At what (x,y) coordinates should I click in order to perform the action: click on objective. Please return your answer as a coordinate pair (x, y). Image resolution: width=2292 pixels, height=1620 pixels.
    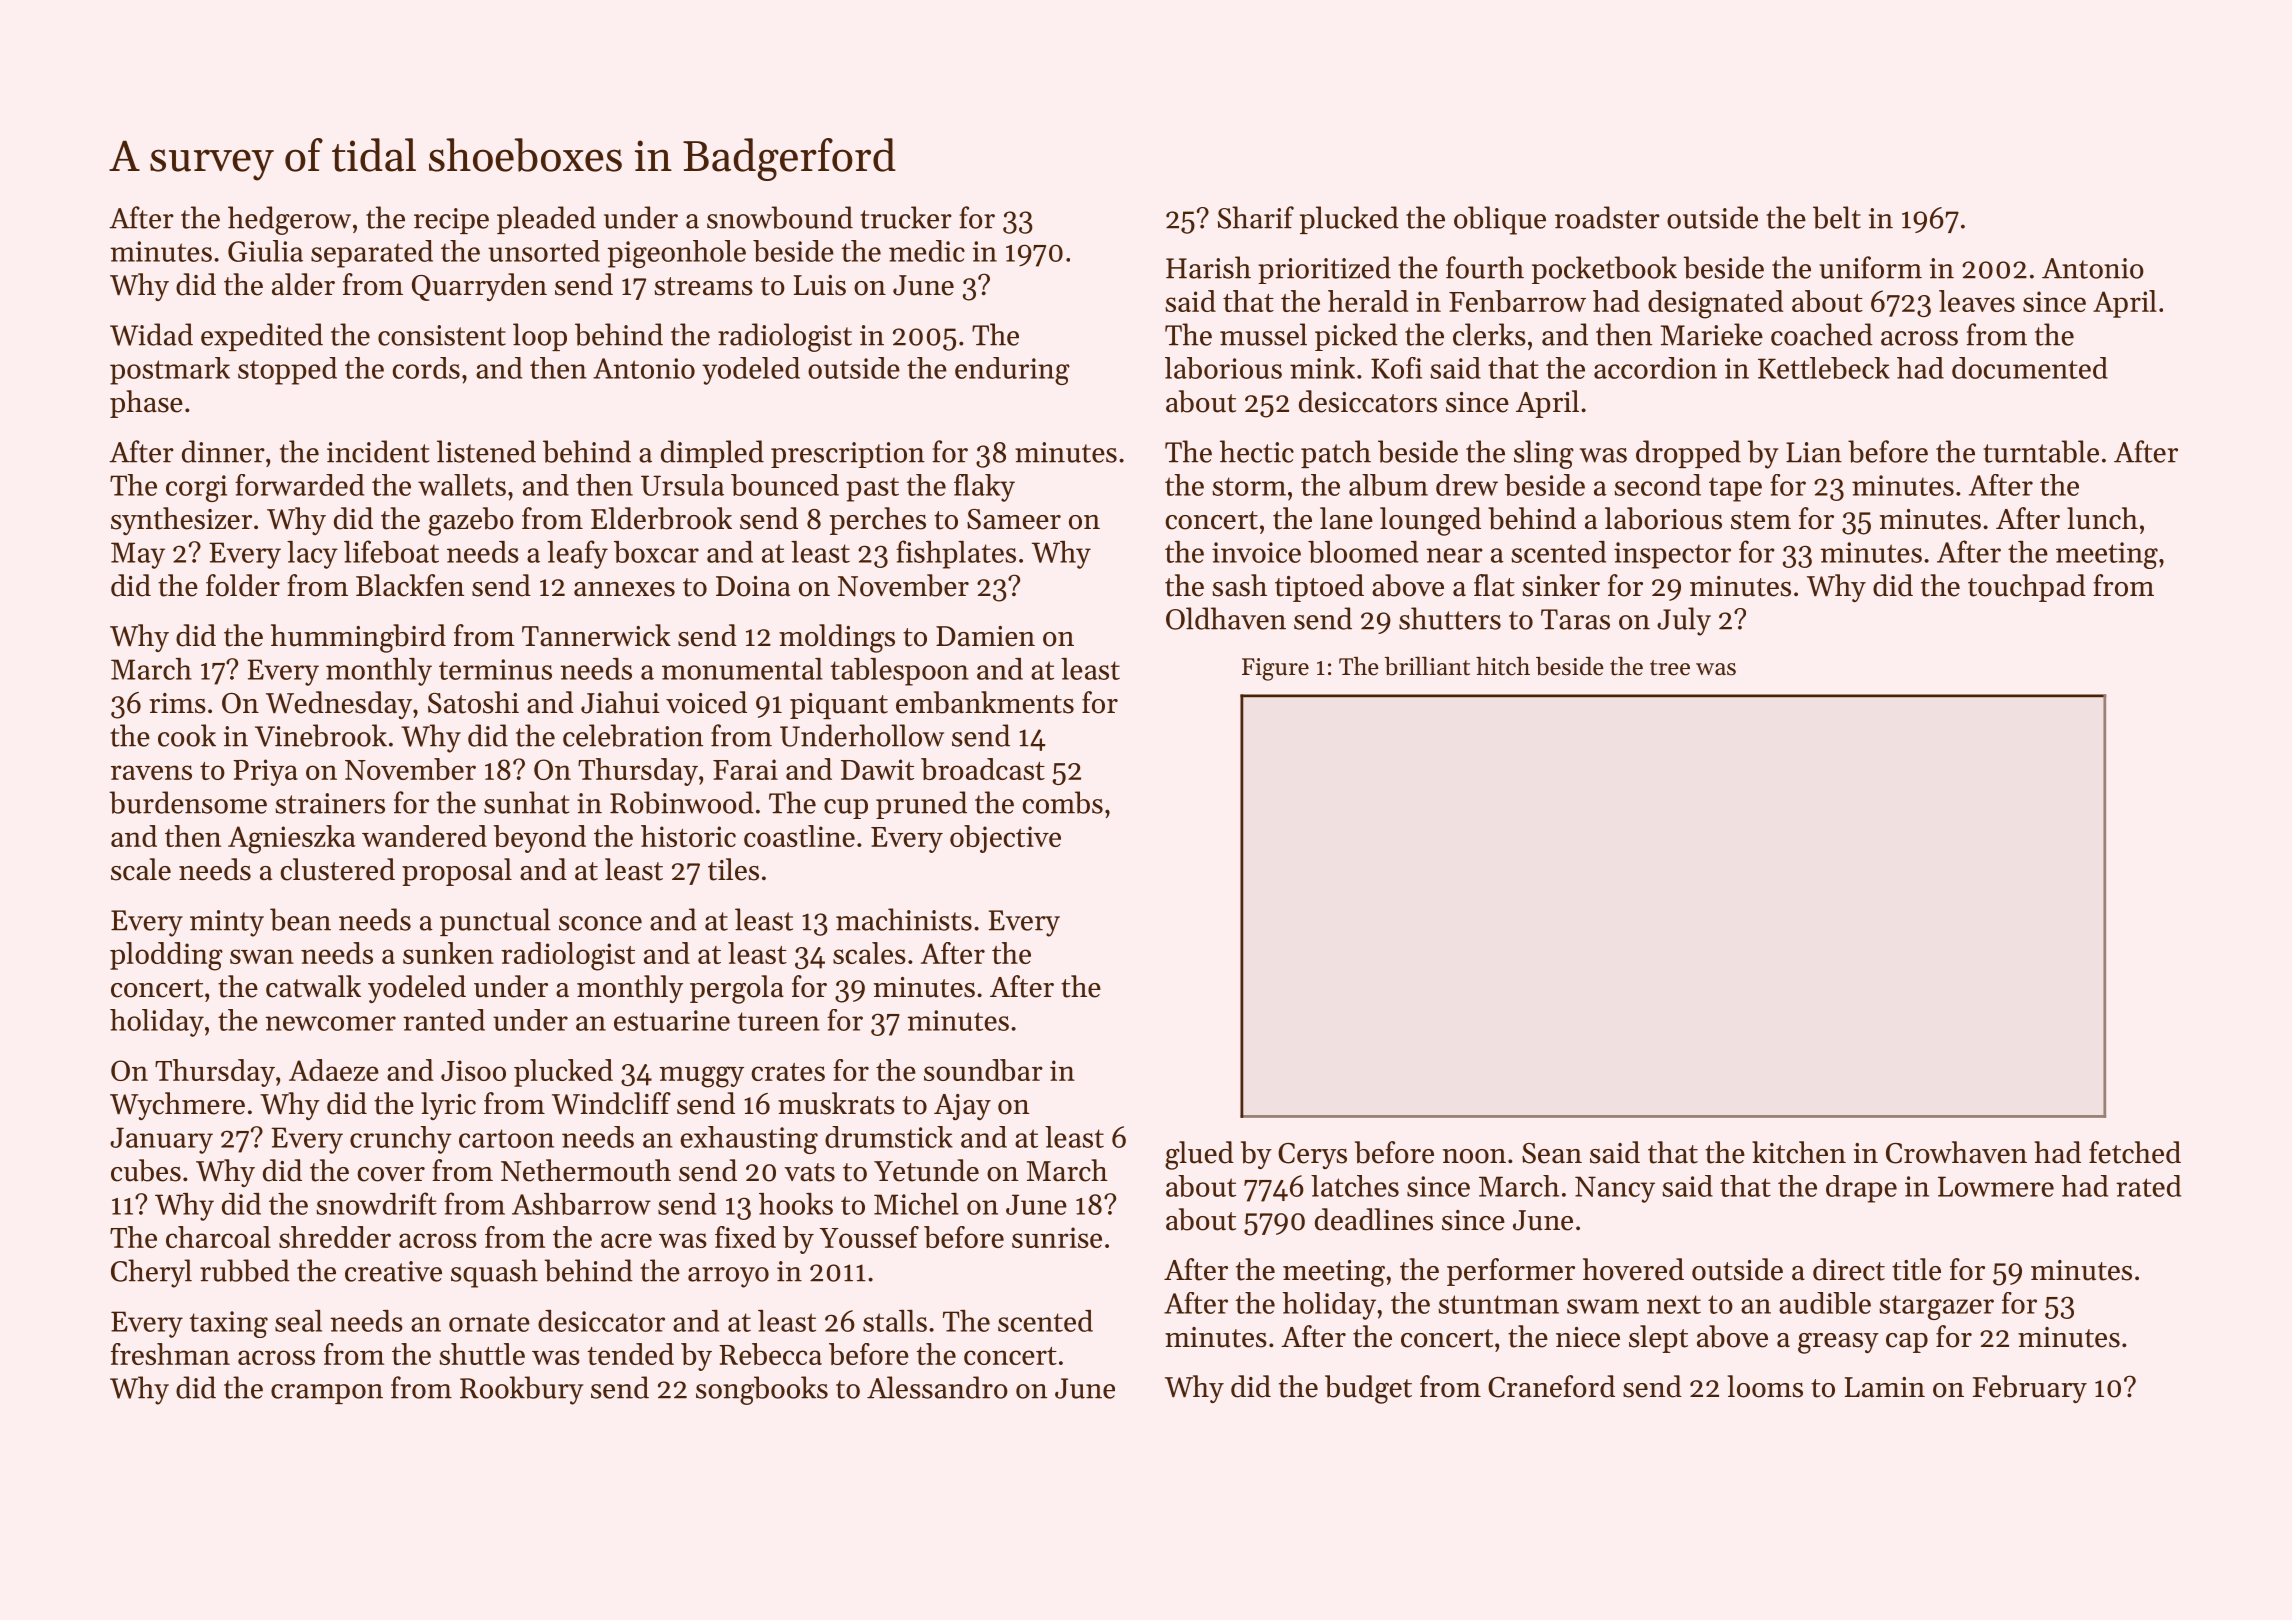
    Looking at the image, I should click on (1005, 839).
